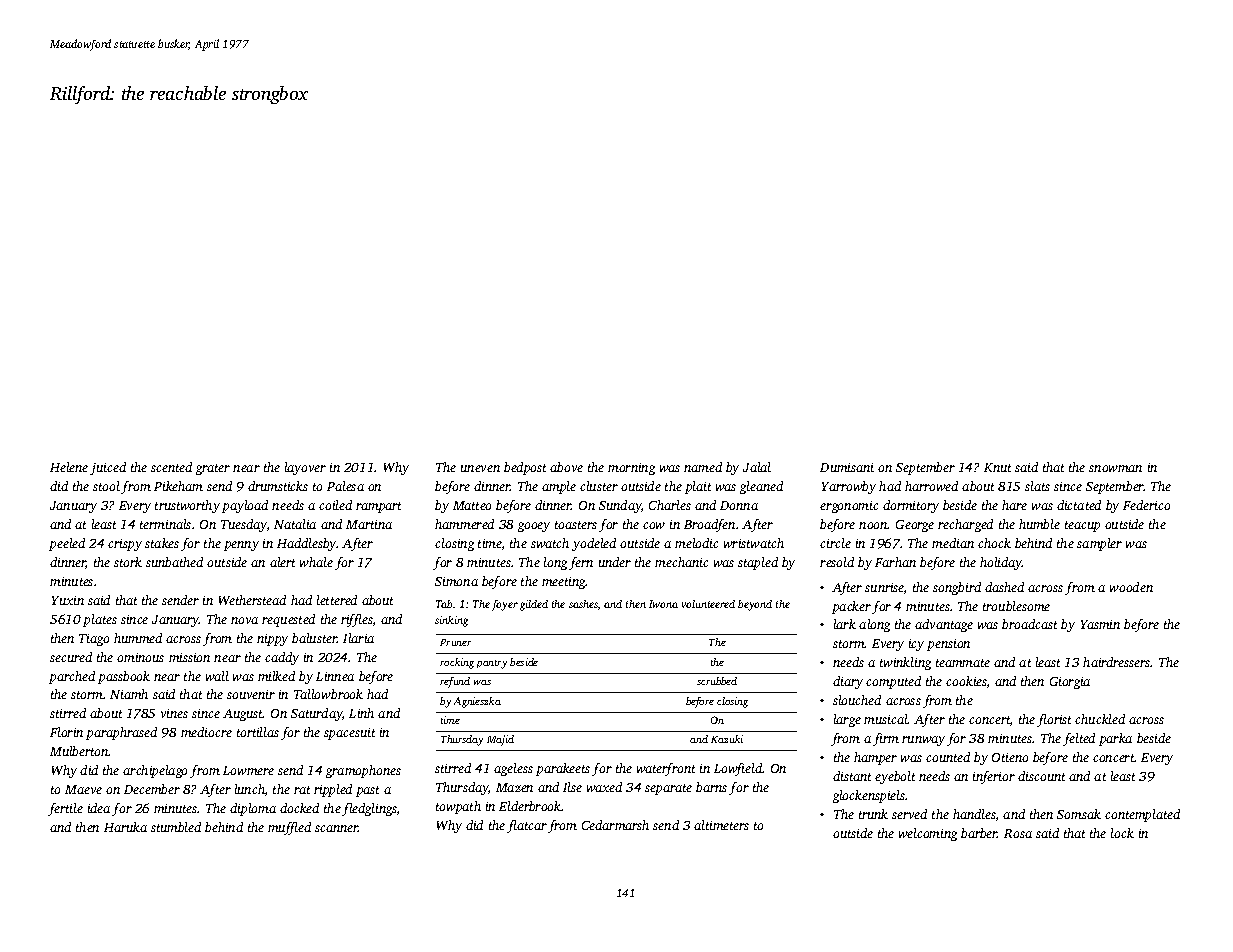 Image resolution: width=1233 pixels, height=952 pixels. I want to click on uneven, so click(480, 468).
